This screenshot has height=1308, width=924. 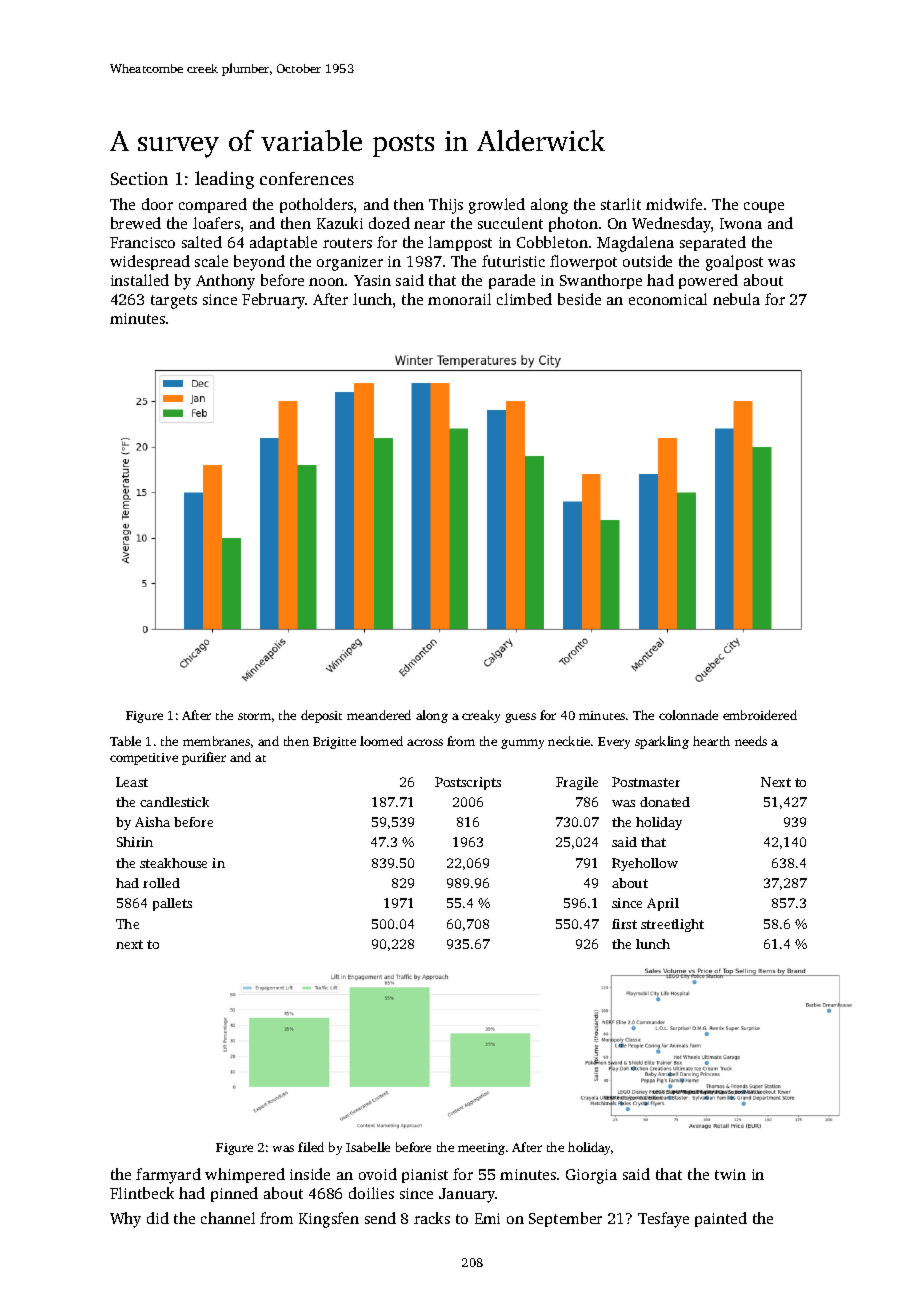 I want to click on pallets, so click(x=172, y=904).
